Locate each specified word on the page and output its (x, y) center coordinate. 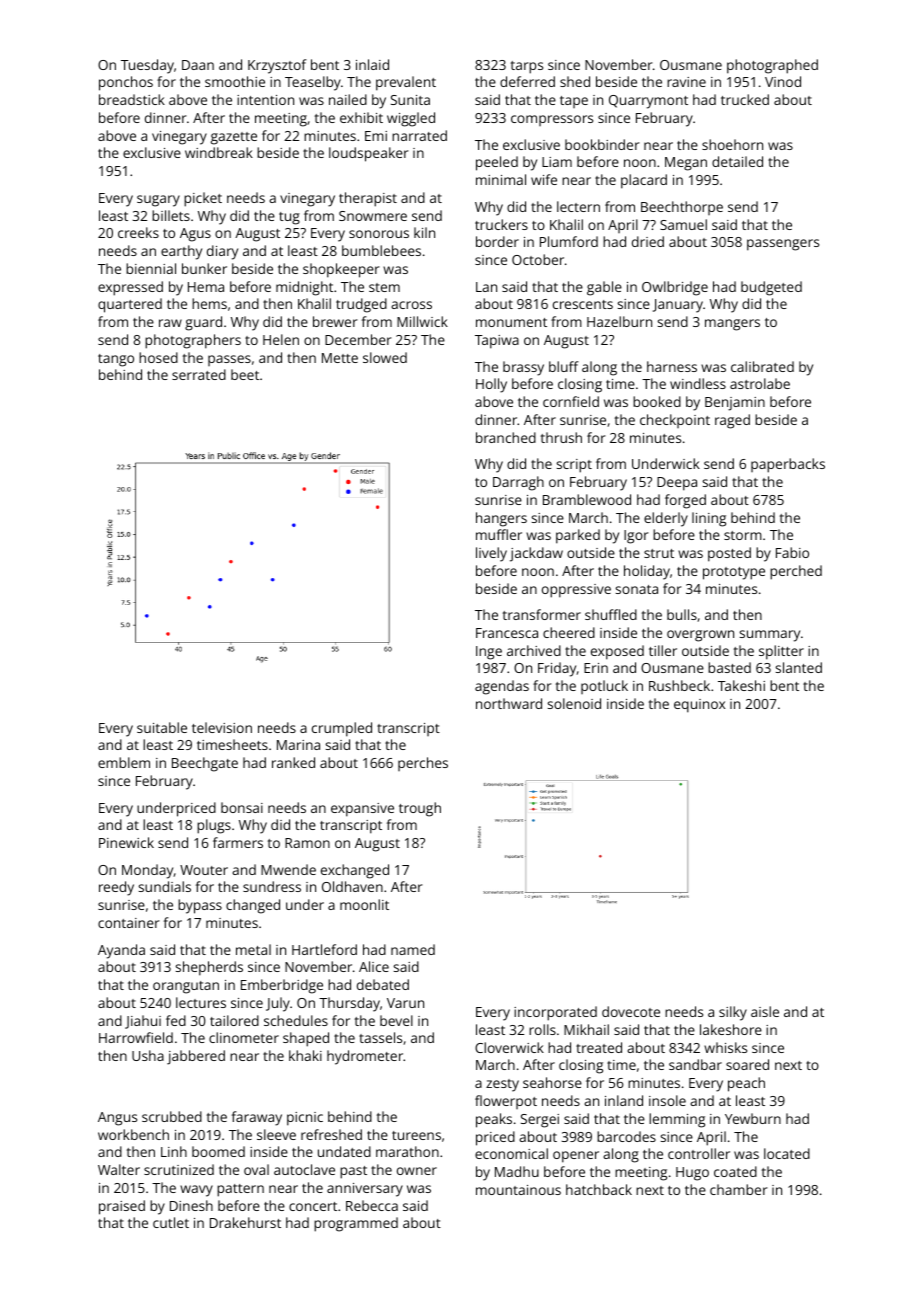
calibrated (762, 366)
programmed (356, 1224)
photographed (772, 66)
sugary (158, 201)
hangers (501, 519)
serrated (199, 374)
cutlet (171, 1222)
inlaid (372, 64)
